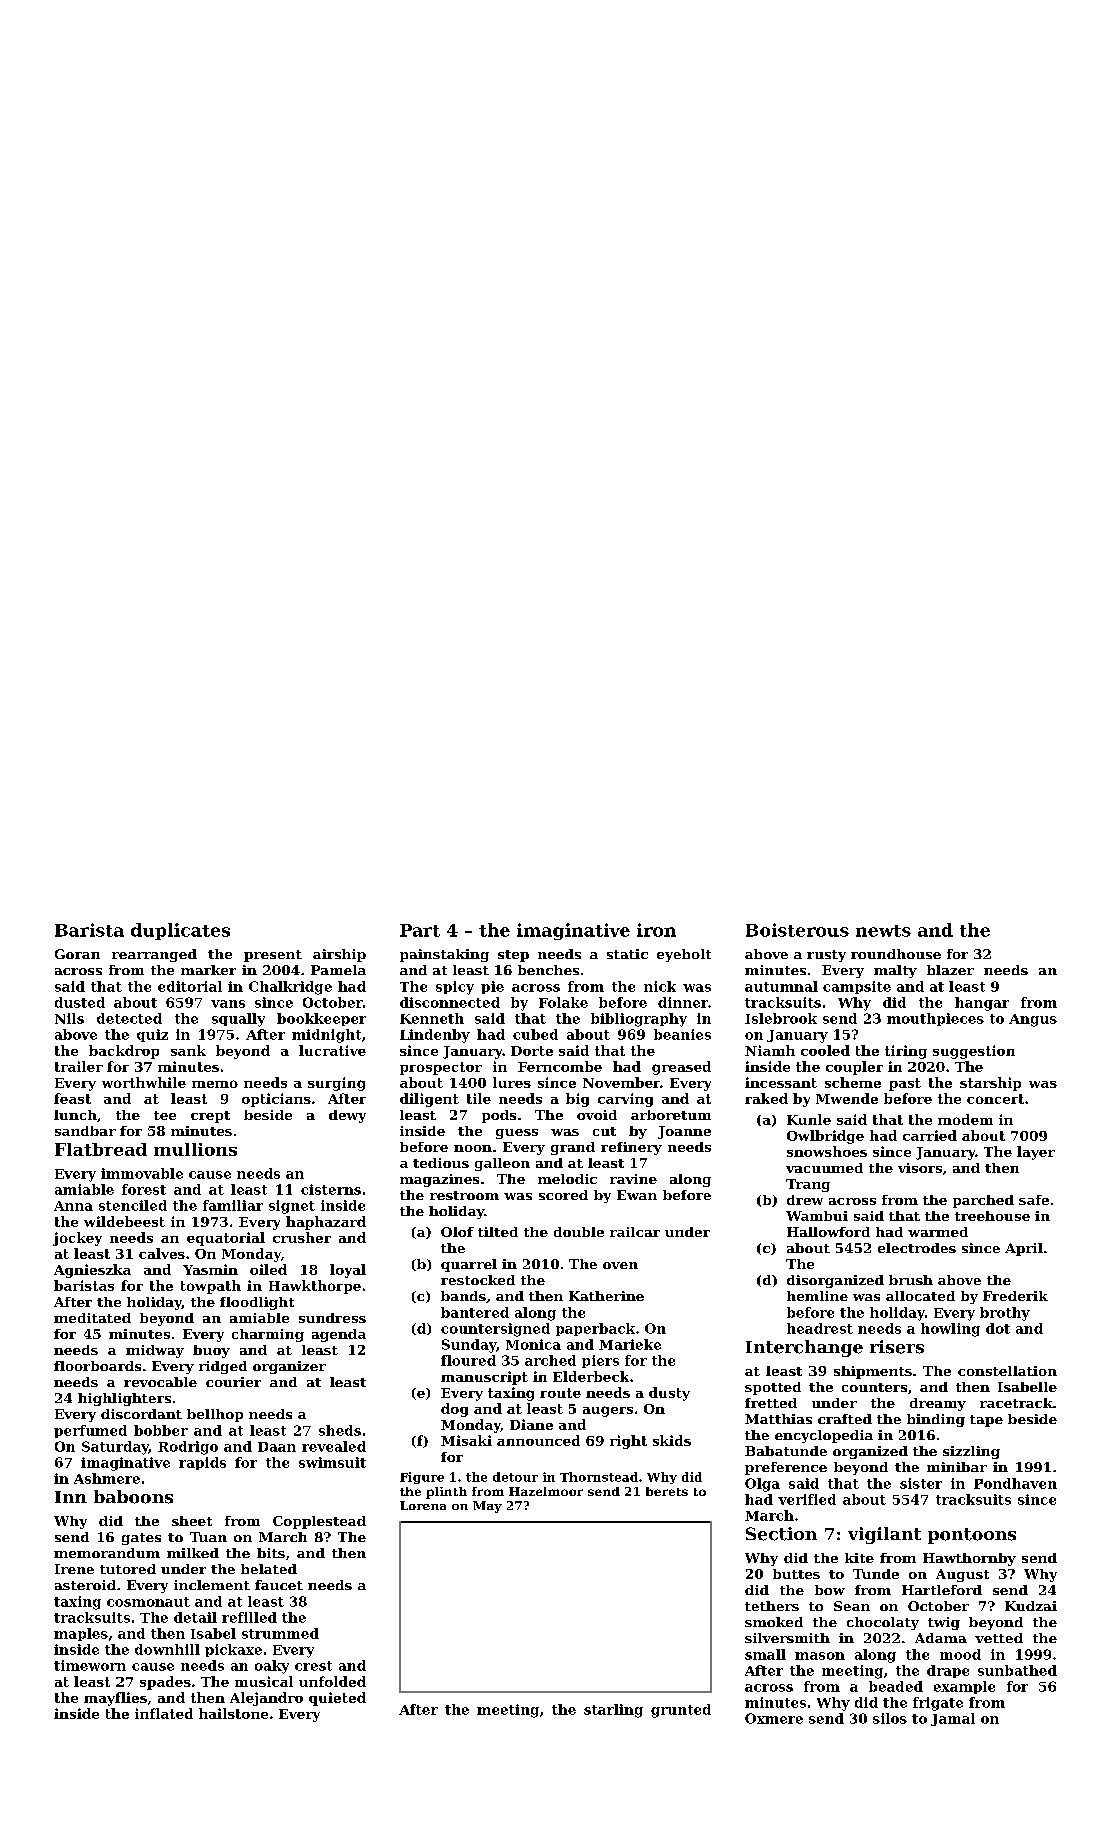 This page has height=1829, width=1111. I want to click on Katherine, so click(606, 1296).
